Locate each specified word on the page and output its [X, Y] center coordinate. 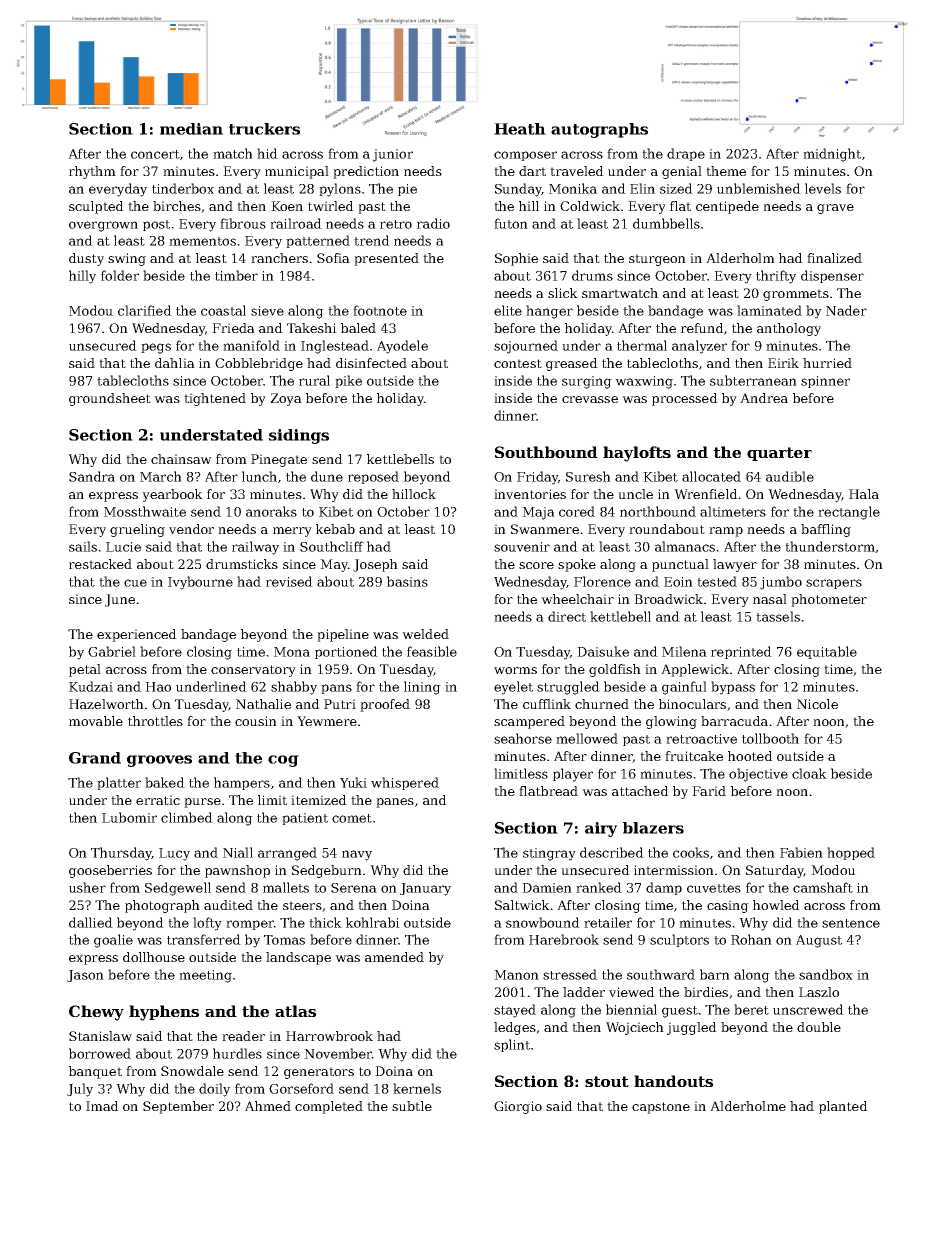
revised [289, 581]
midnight [832, 155]
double [819, 1027]
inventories [530, 494]
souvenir [522, 547]
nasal [770, 599]
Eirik [783, 363]
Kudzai [91, 686]
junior [393, 155]
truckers [264, 129]
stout [607, 1081]
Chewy [96, 1013]
